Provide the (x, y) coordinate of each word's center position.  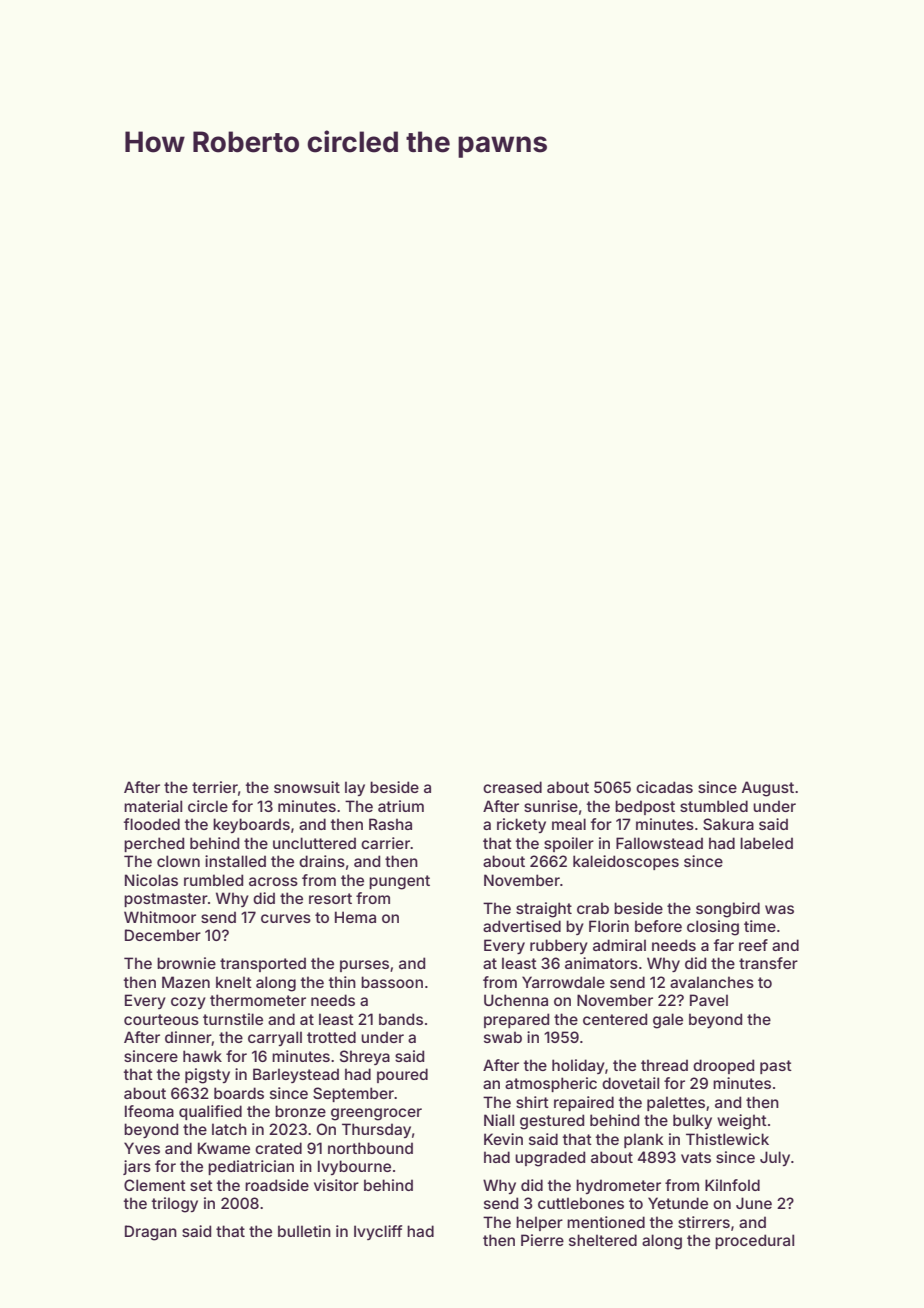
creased (512, 787)
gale (668, 1021)
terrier (215, 787)
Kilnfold (732, 1185)
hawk (202, 1056)
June (754, 1203)
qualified (210, 1112)
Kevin (503, 1139)
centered (615, 1019)
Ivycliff (378, 1232)
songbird (728, 910)
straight (544, 910)
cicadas (664, 787)
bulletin (304, 1231)
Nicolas (151, 880)
